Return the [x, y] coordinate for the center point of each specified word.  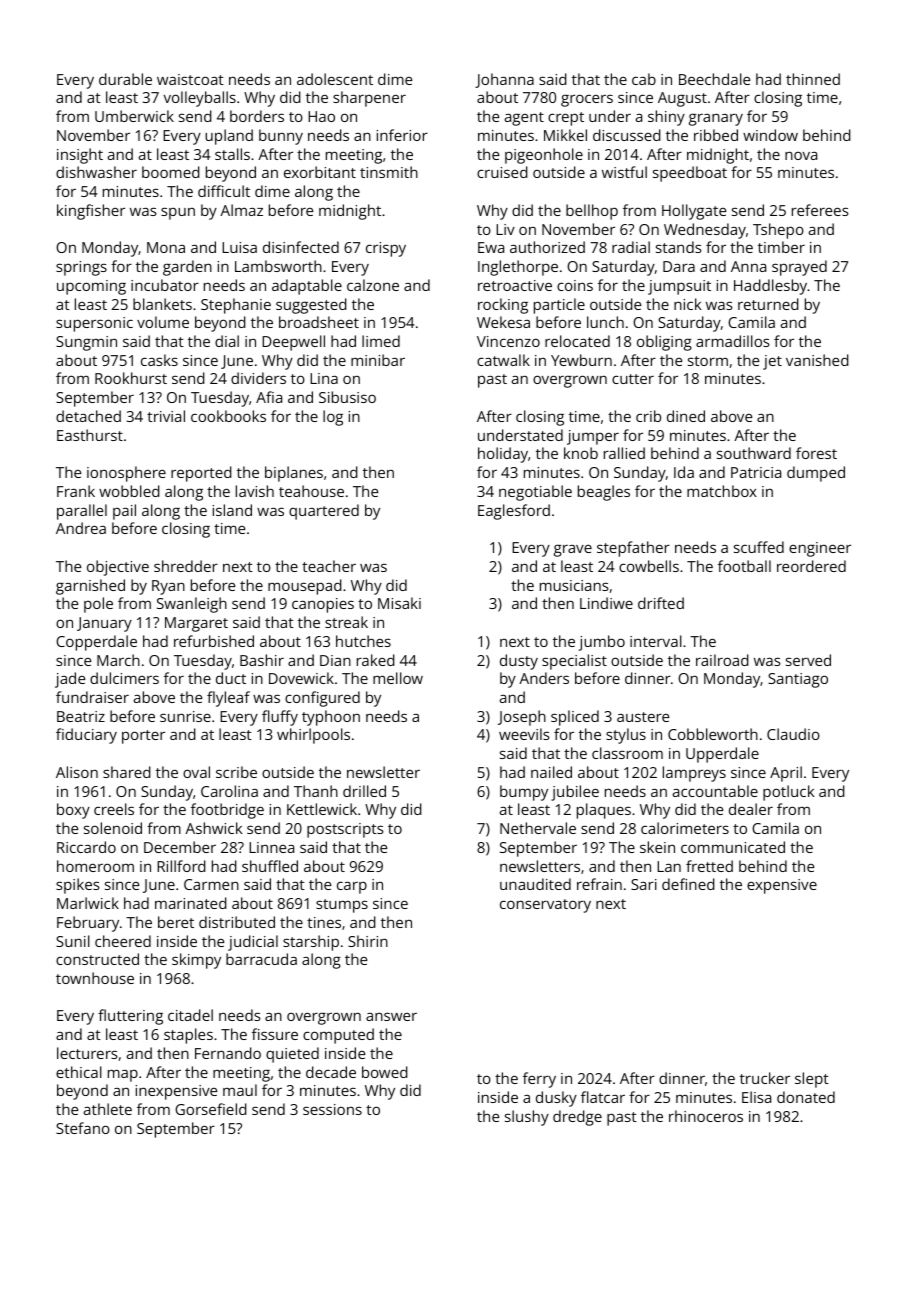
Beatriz [81, 716]
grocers [587, 100]
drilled [364, 791]
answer [391, 1016]
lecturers [87, 1053]
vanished [817, 360]
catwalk [503, 360]
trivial [166, 416]
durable [125, 79]
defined [688, 884]
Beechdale [714, 79]
